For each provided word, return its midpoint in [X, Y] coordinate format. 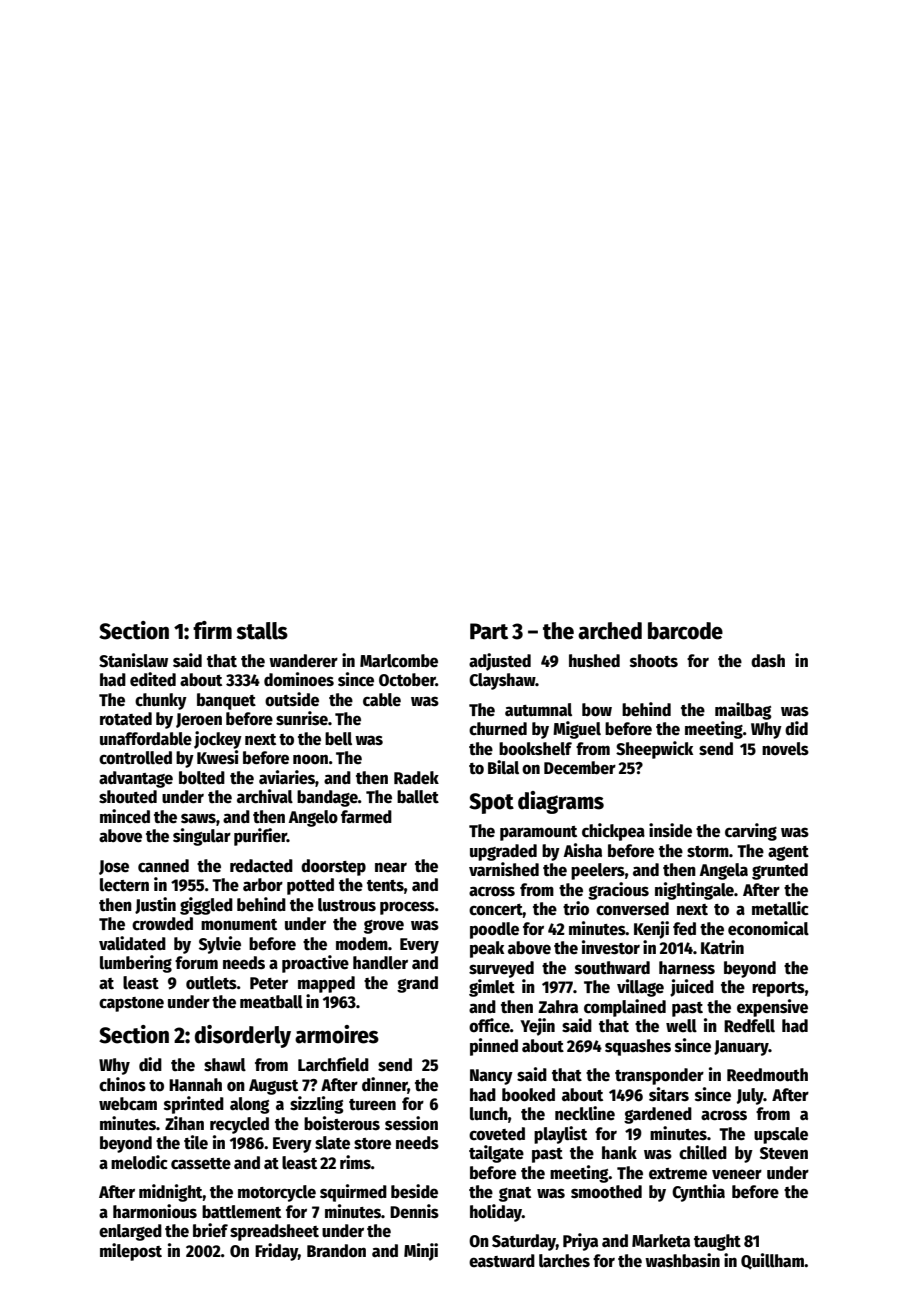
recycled [239, 1125]
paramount [538, 833]
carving [751, 832]
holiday [496, 1213]
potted [310, 886]
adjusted [500, 662]
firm [212, 630]
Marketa [661, 1241]
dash [768, 661]
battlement [241, 1212]
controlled [135, 758]
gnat [515, 1194]
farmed [366, 817]
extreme [678, 1174]
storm [708, 852]
